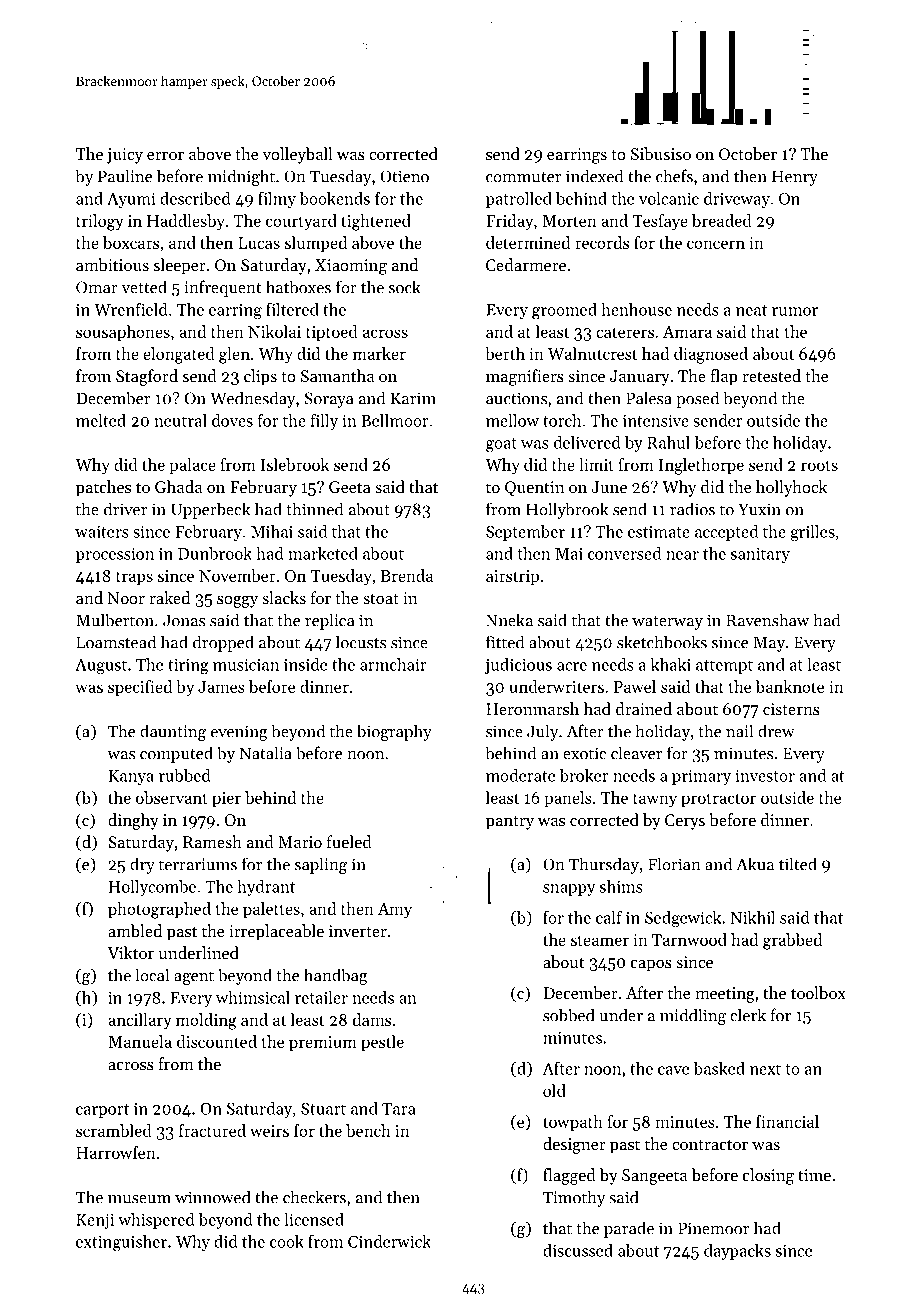 Image resolution: width=924 pixels, height=1314 pixels. I want to click on Henry, so click(795, 178).
